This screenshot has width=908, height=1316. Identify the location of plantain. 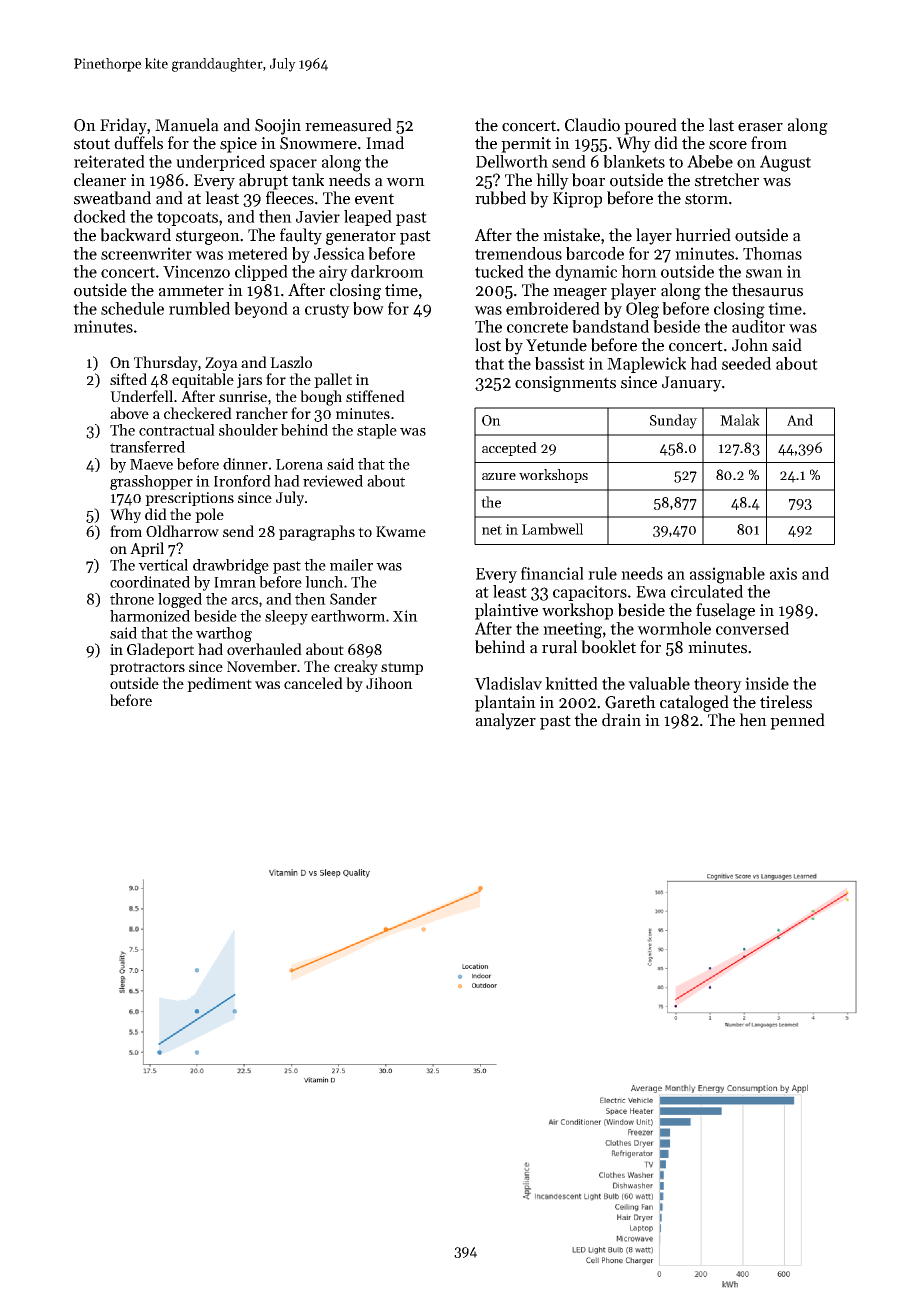
(505, 703).
